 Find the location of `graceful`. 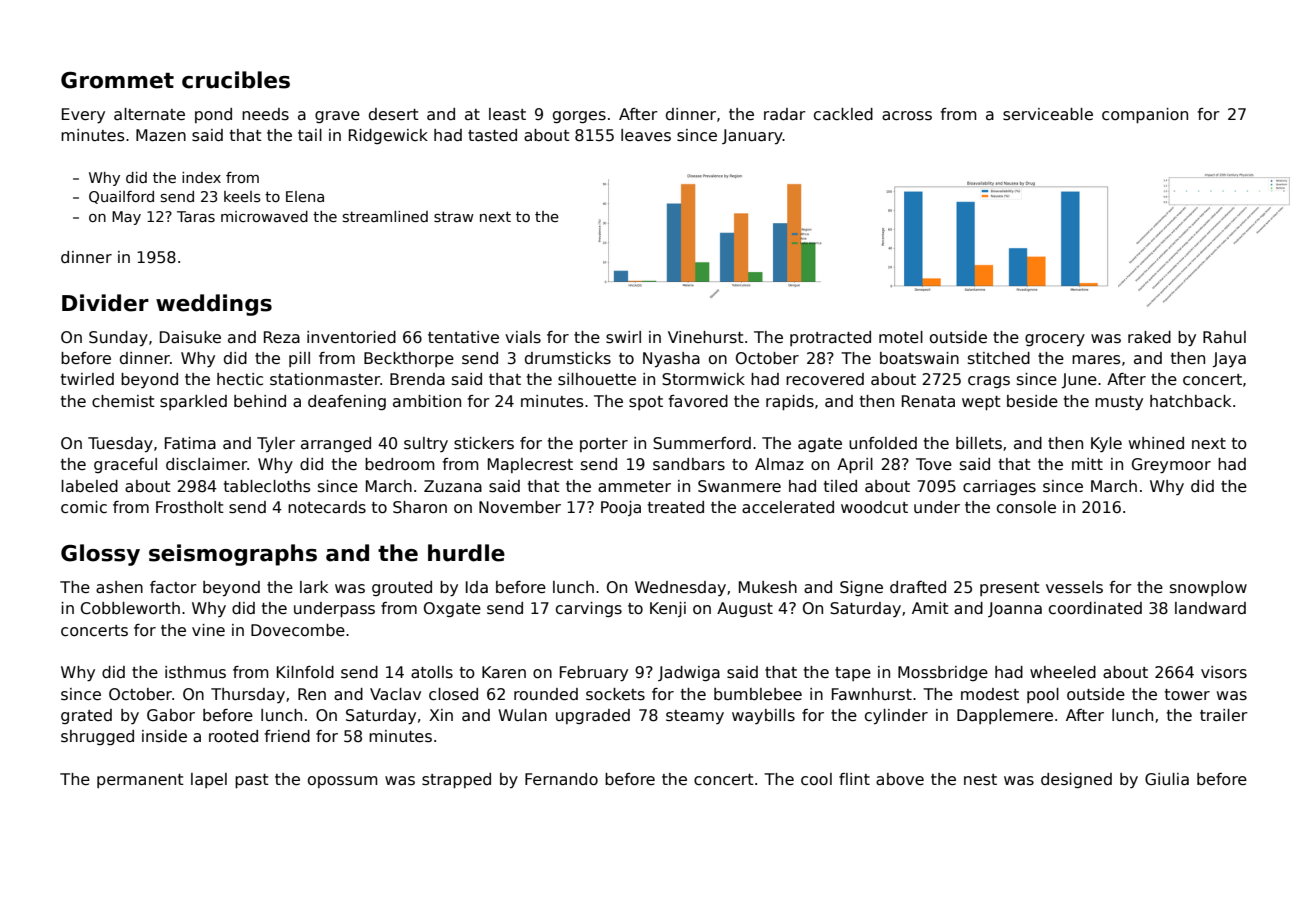

graceful is located at coordinates (125, 465).
